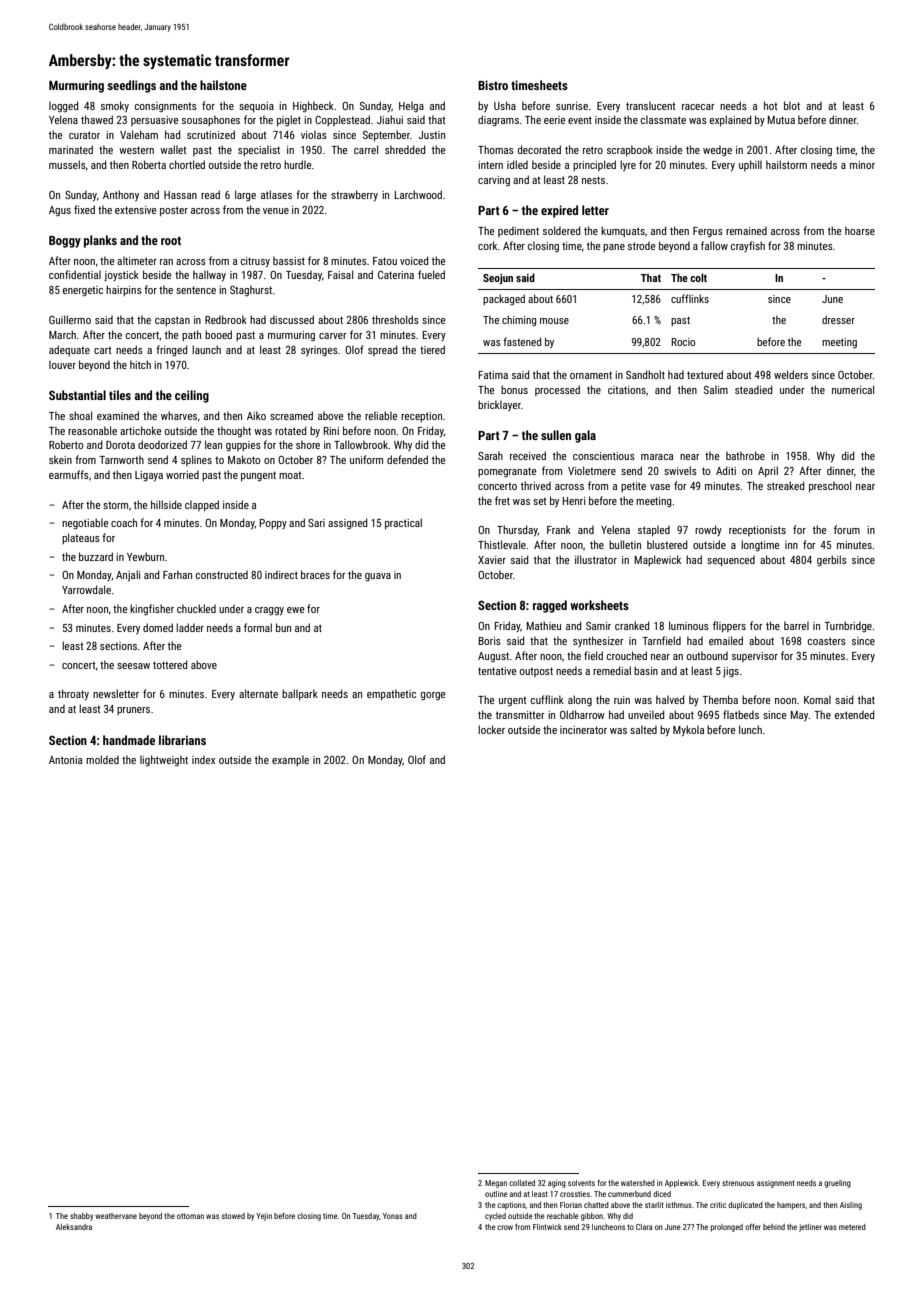 Image resolution: width=924 pixels, height=1308 pixels. Describe the element at coordinates (726, 640) in the image. I see `emailed` at that location.
